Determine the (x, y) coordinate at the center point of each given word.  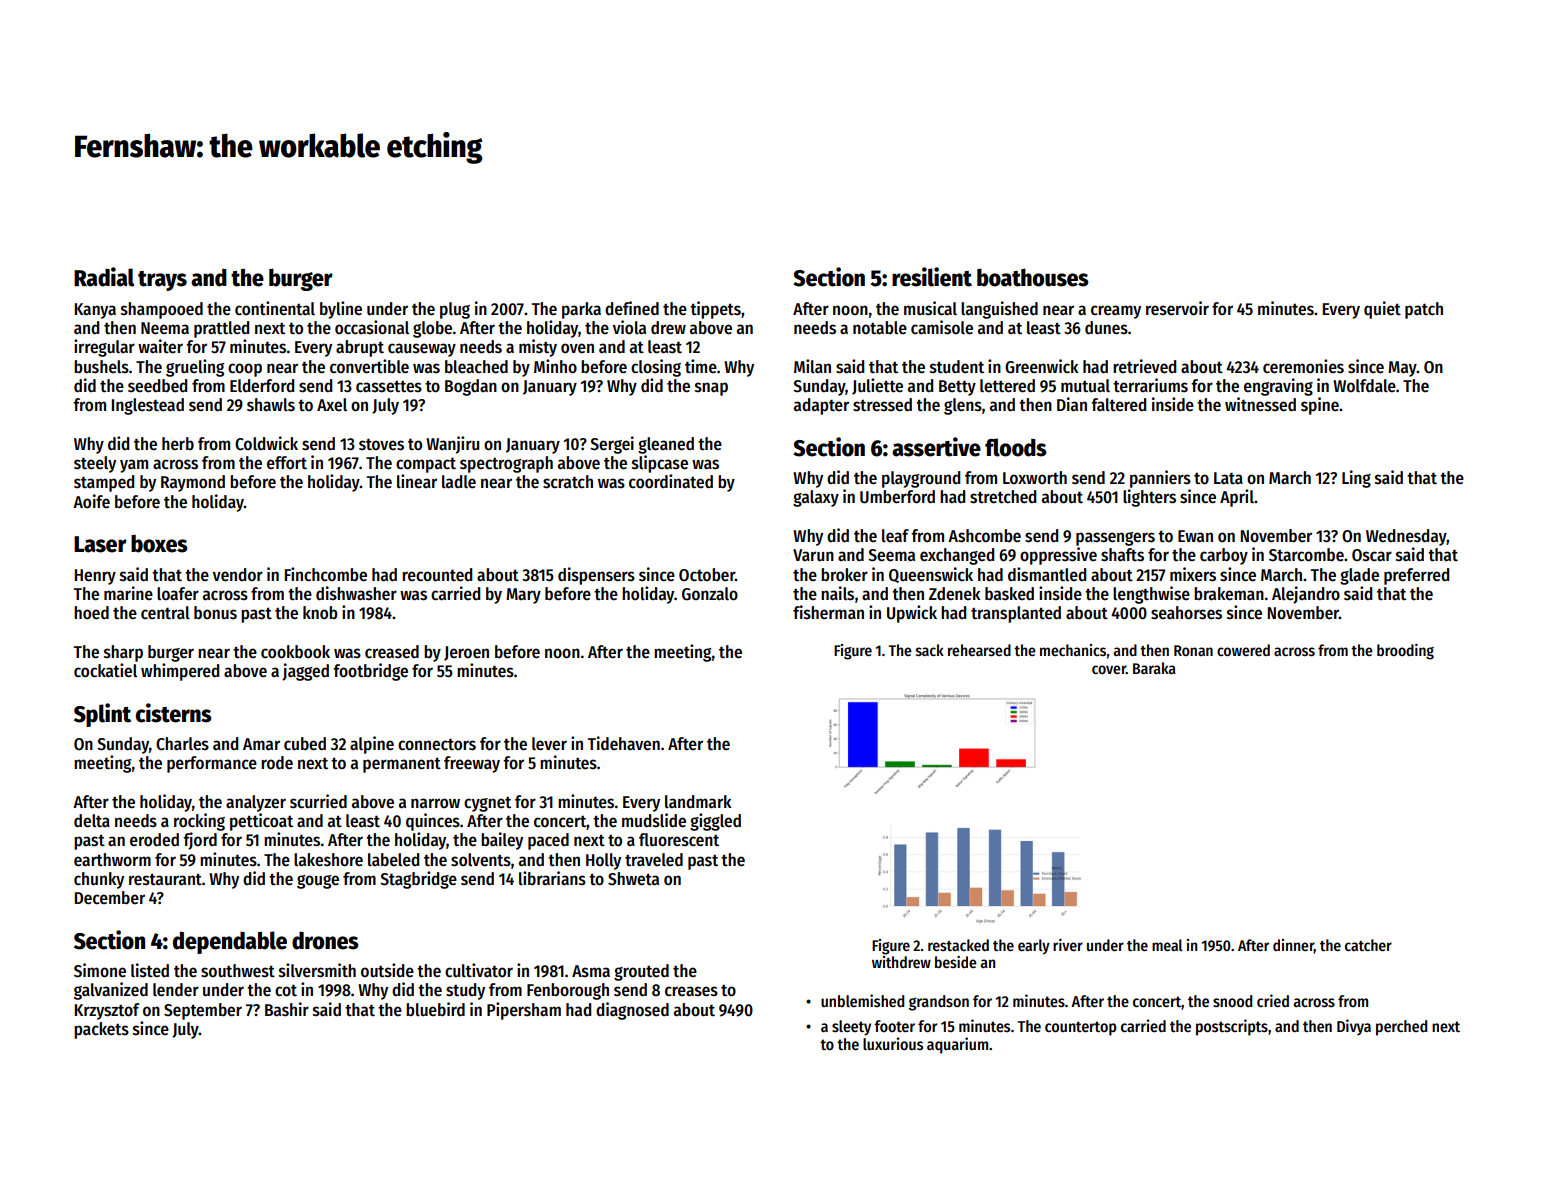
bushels (101, 367)
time (701, 366)
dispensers (596, 576)
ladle (459, 482)
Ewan (1195, 536)
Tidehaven (624, 743)
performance (212, 764)
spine (1320, 406)
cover (1109, 669)
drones (325, 941)
